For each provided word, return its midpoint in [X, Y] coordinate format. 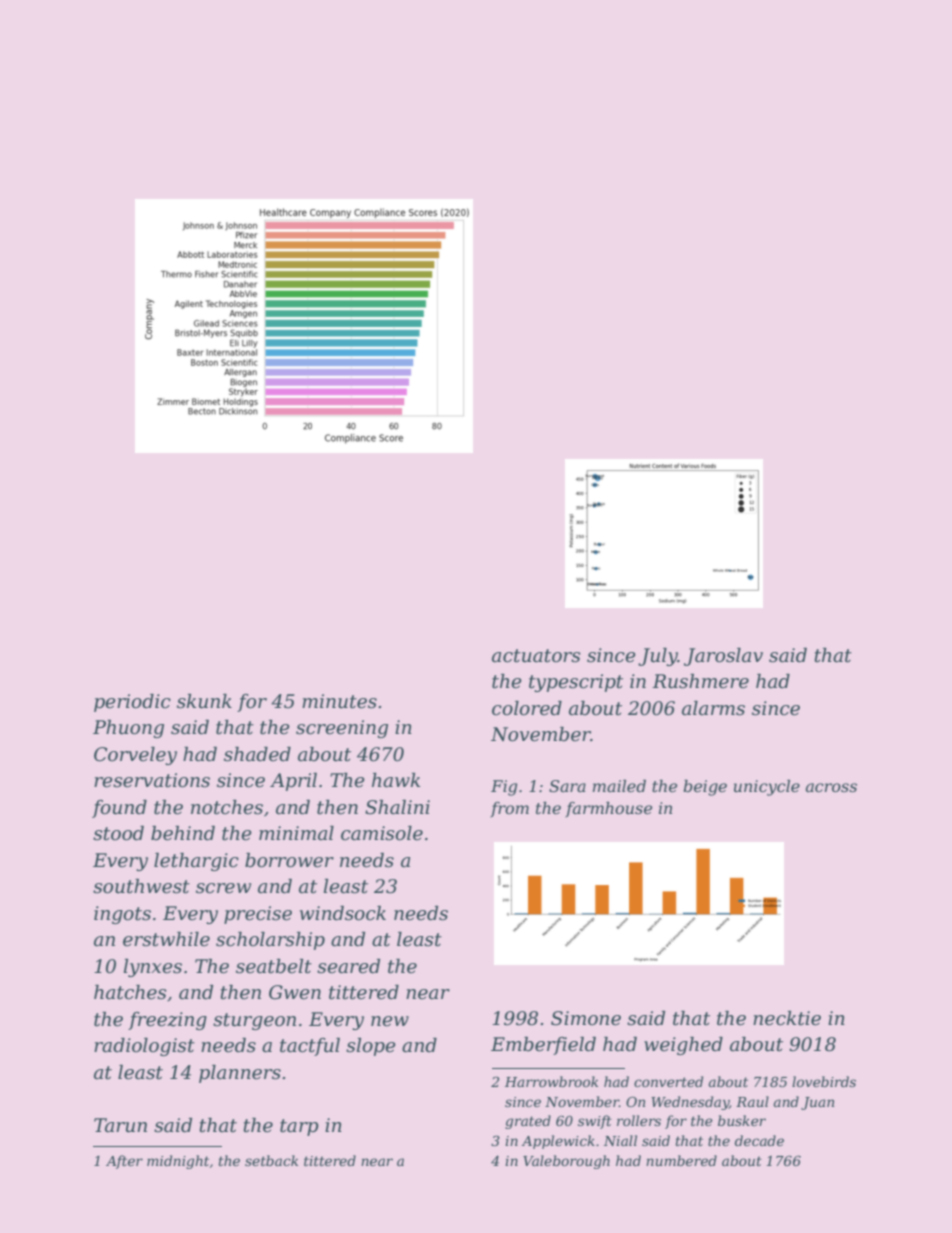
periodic [132, 703]
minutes [339, 701]
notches [227, 807]
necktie [787, 1018]
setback [271, 1160]
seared [348, 966]
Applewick [558, 1142]
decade [759, 1140]
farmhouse [608, 809]
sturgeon [254, 1021]
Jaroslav [723, 657]
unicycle [767, 788]
